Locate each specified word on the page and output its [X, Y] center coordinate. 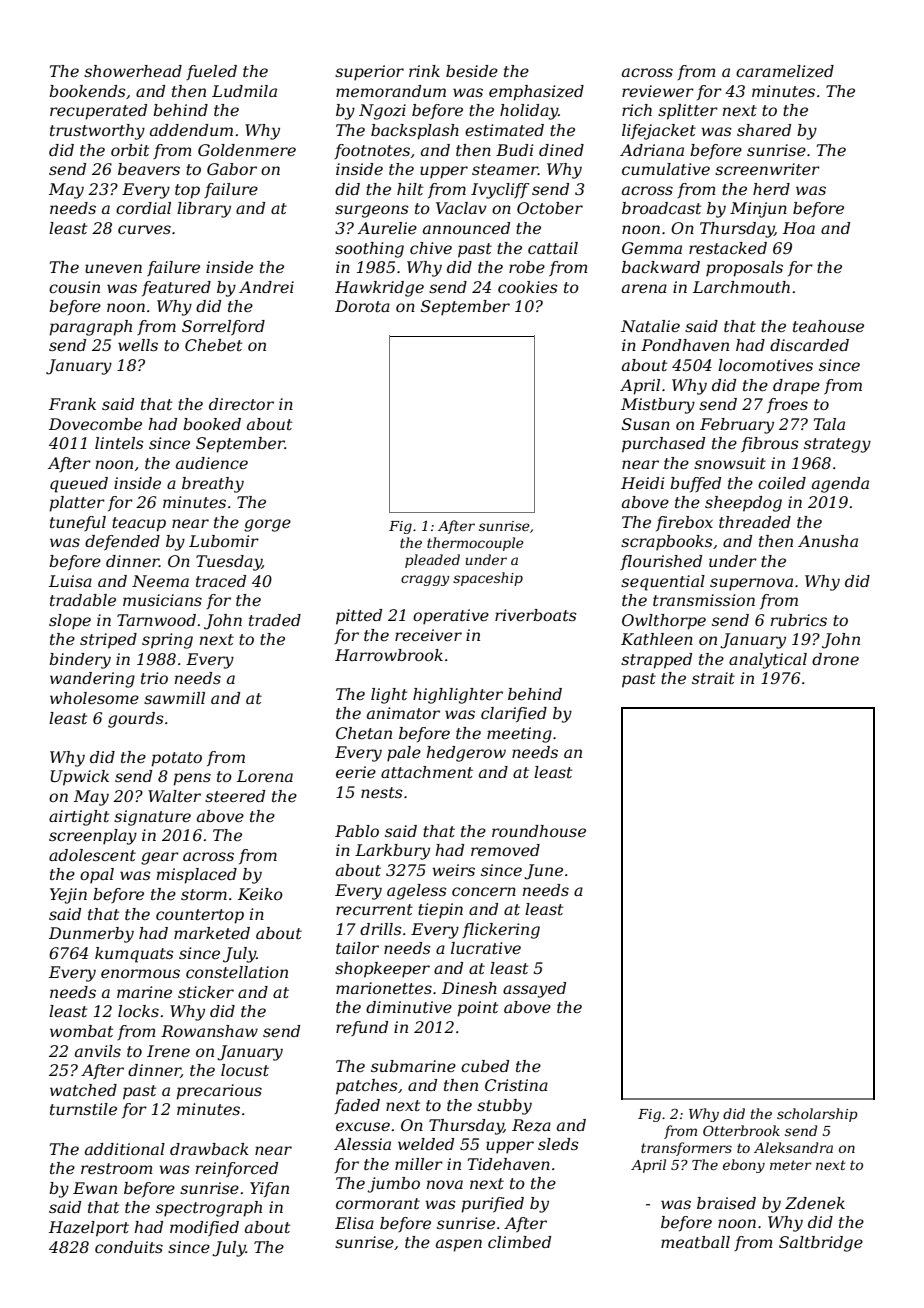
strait [713, 678]
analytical [768, 661]
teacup [139, 524]
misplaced [197, 876]
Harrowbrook [389, 655]
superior [369, 73]
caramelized [785, 71]
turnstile [83, 1109]
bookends [87, 91]
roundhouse [539, 831]
